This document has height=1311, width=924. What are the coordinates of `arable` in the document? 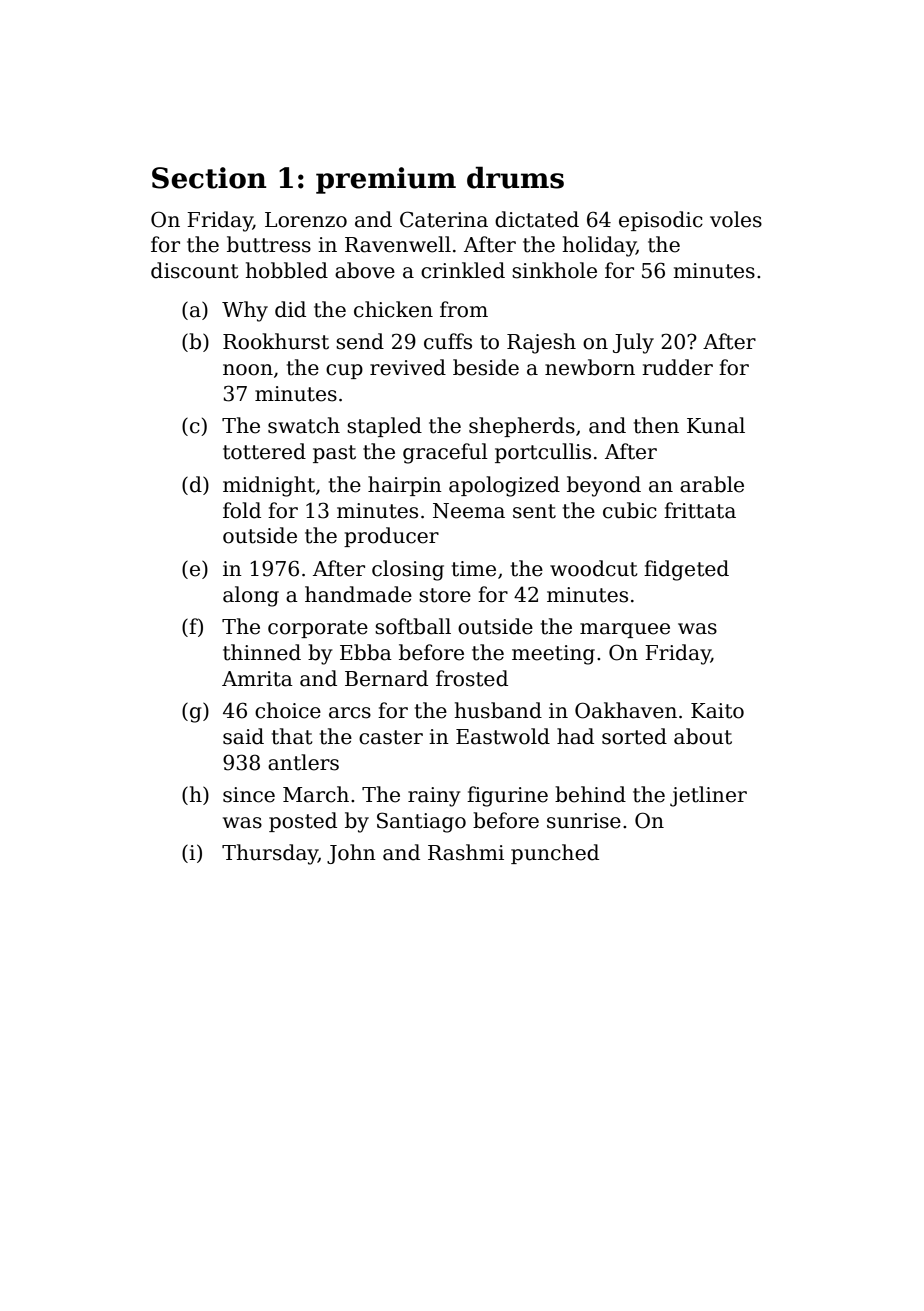 It's located at (712, 484).
